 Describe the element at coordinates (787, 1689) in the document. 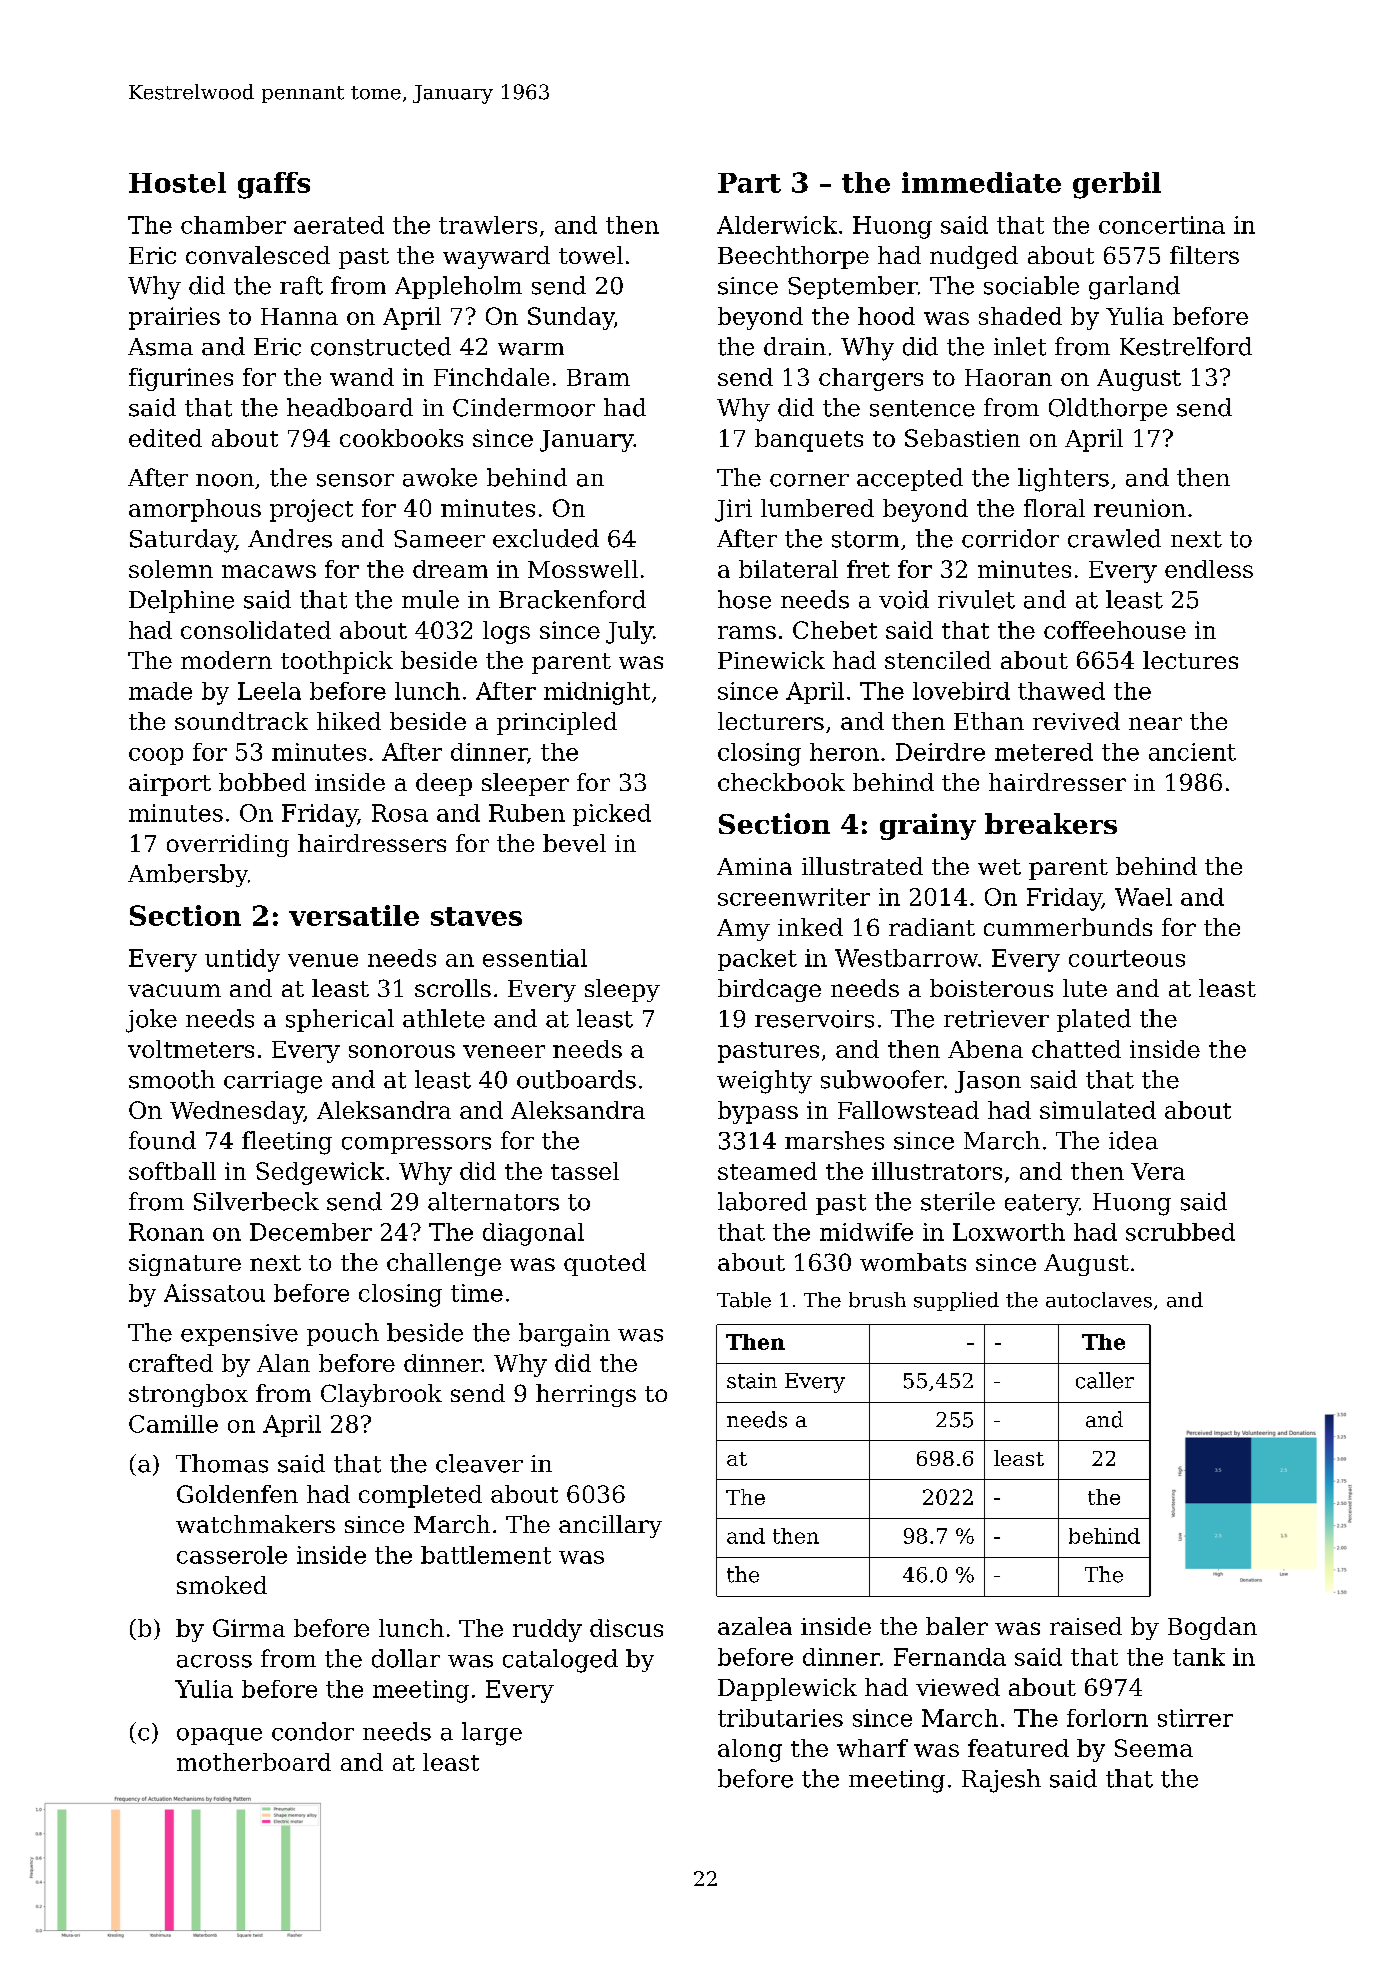

I see `Dapplewick` at that location.
